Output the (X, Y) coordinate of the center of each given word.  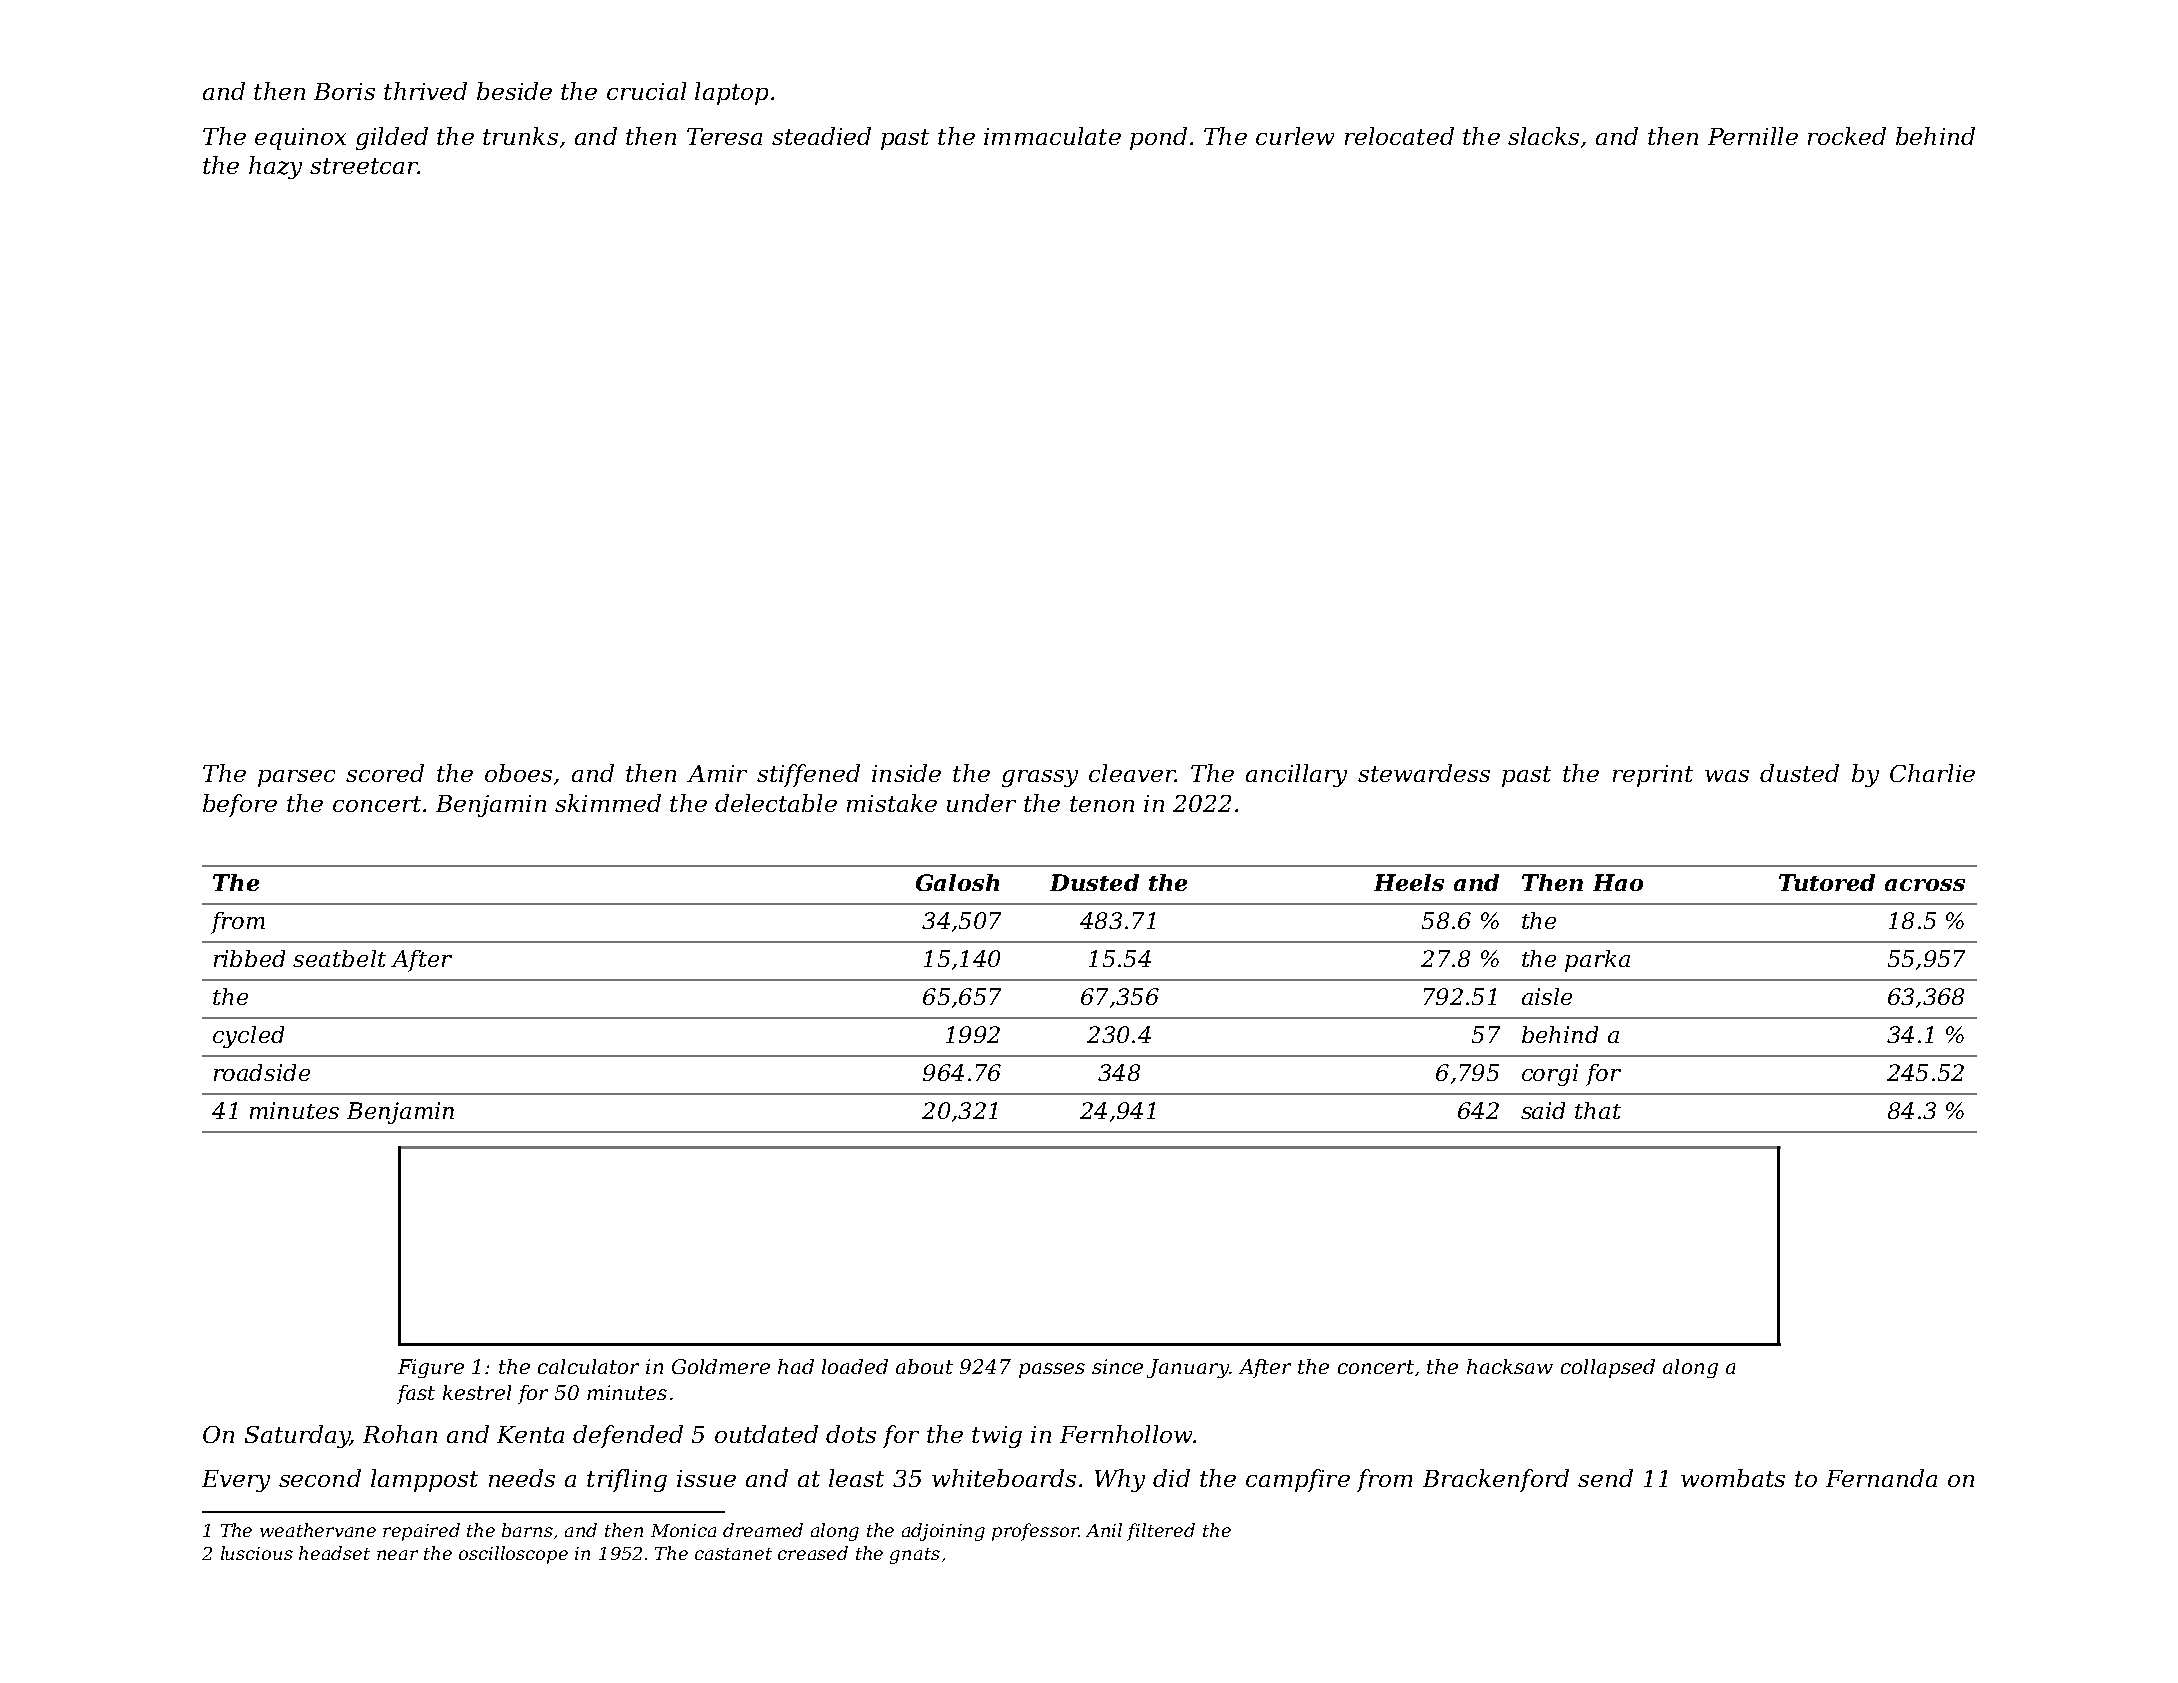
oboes (518, 773)
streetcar (364, 166)
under (981, 803)
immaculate (1052, 136)
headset (334, 1553)
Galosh (957, 882)
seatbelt (339, 958)
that (1598, 1110)
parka (1597, 961)
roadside (262, 1072)
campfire (1298, 1480)
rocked (1847, 136)
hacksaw (1510, 1366)
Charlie (1932, 773)
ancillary (1296, 775)
